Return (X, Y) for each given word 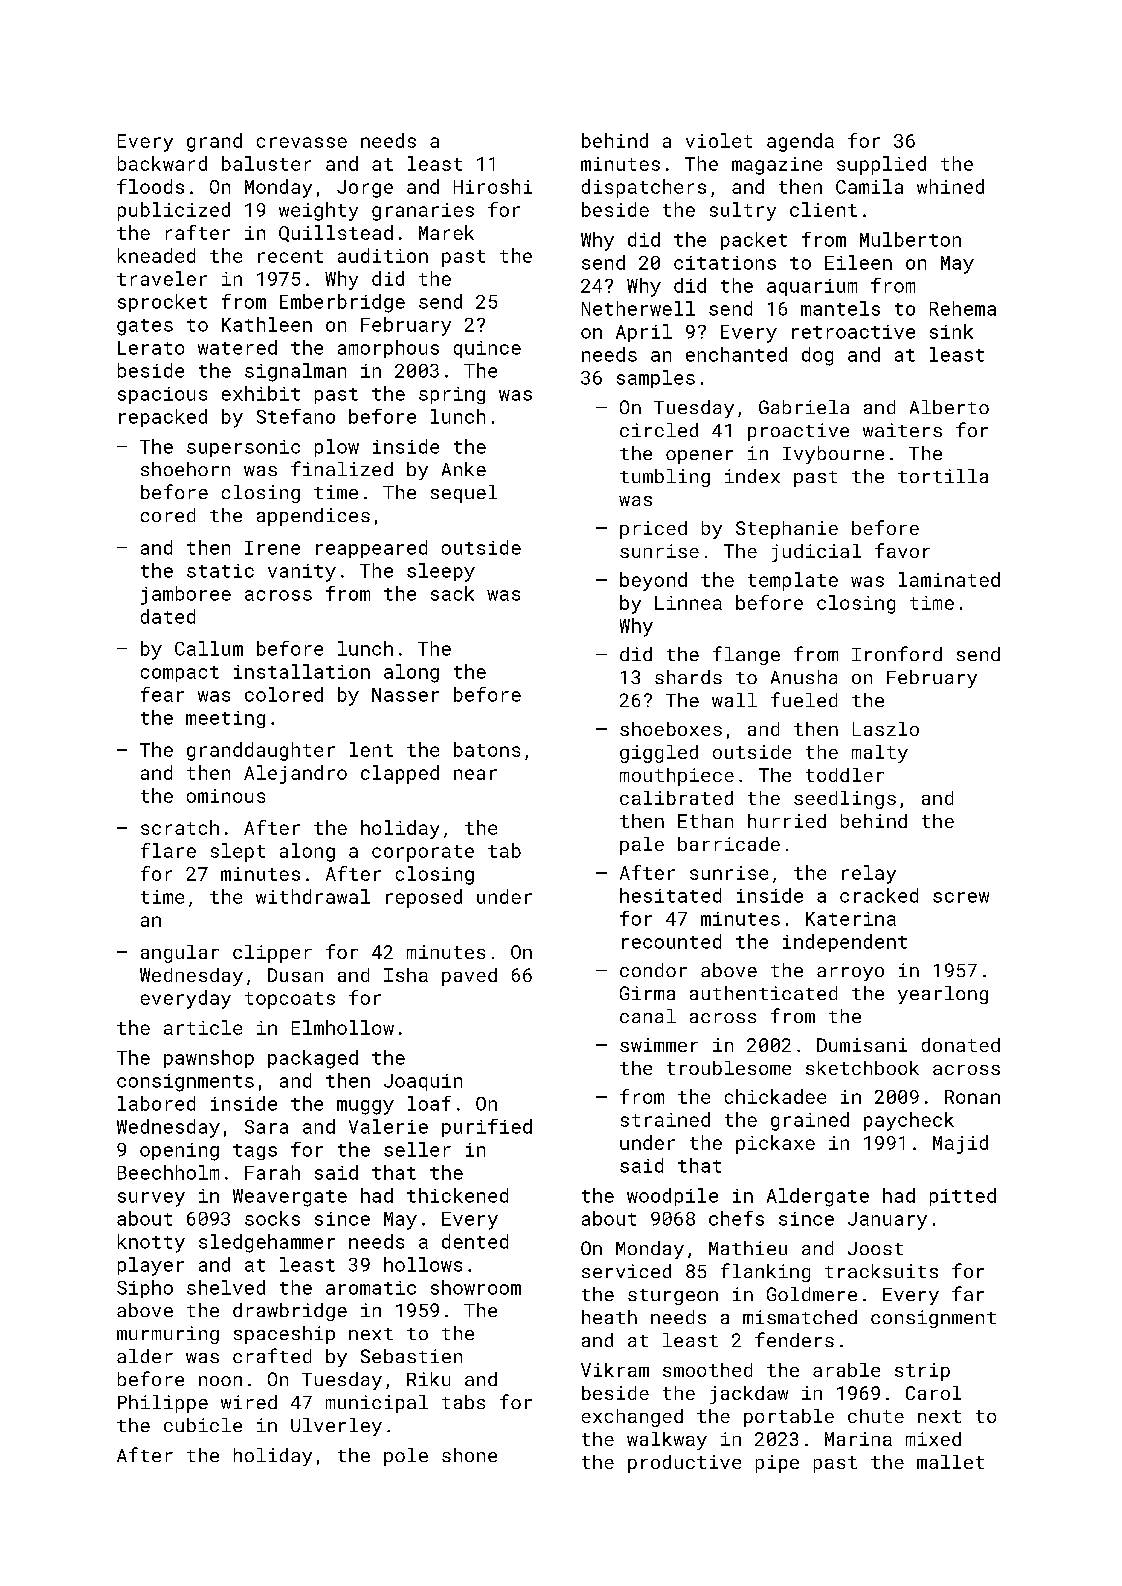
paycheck (909, 1121)
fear (162, 694)
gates (145, 327)
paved (469, 977)
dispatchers (644, 188)
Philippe (163, 1404)
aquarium (812, 287)
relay (869, 874)
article (203, 1027)
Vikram (615, 1370)
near (475, 774)
